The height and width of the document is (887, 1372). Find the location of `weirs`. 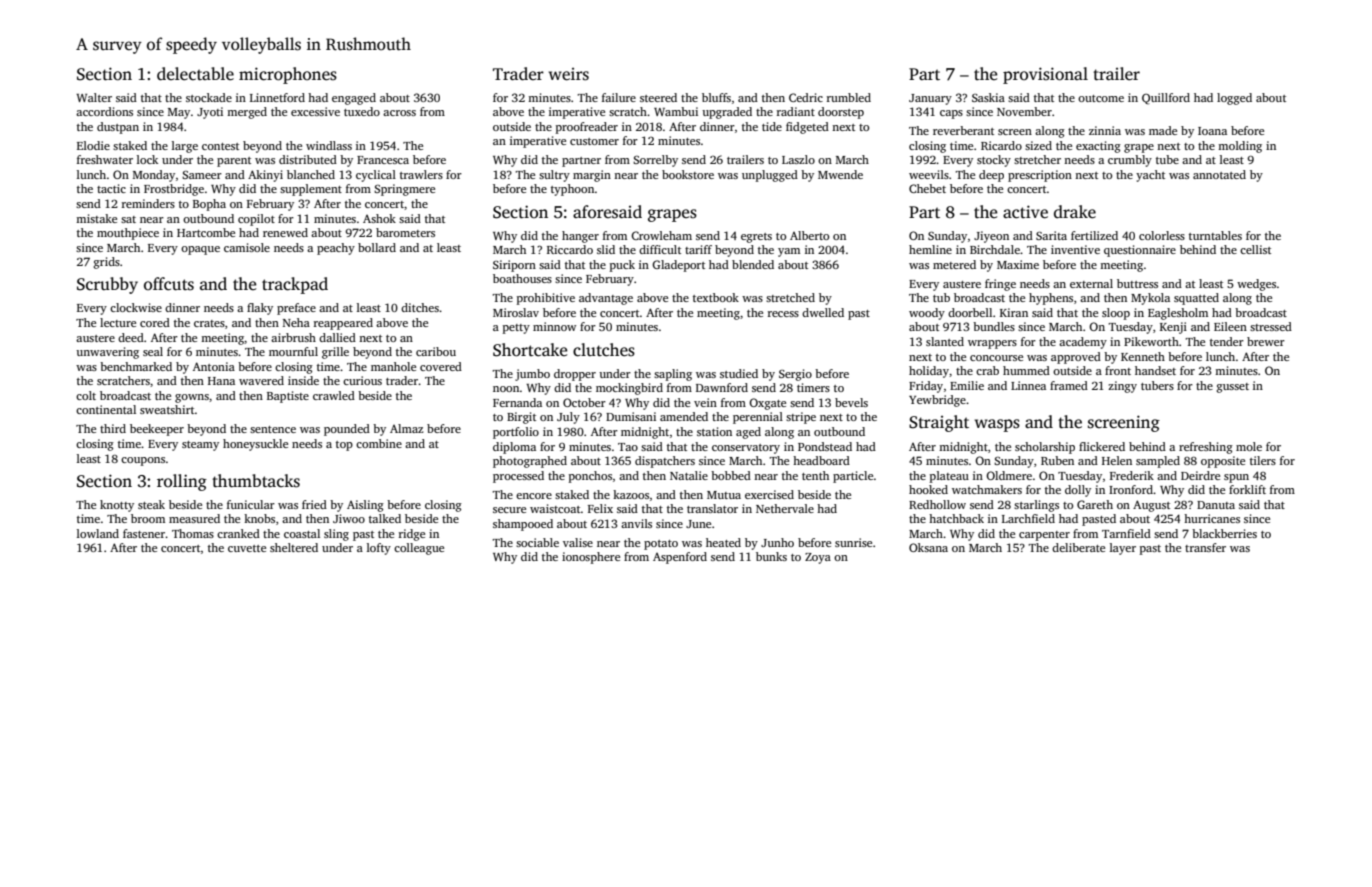

weirs is located at coordinates (568, 74).
